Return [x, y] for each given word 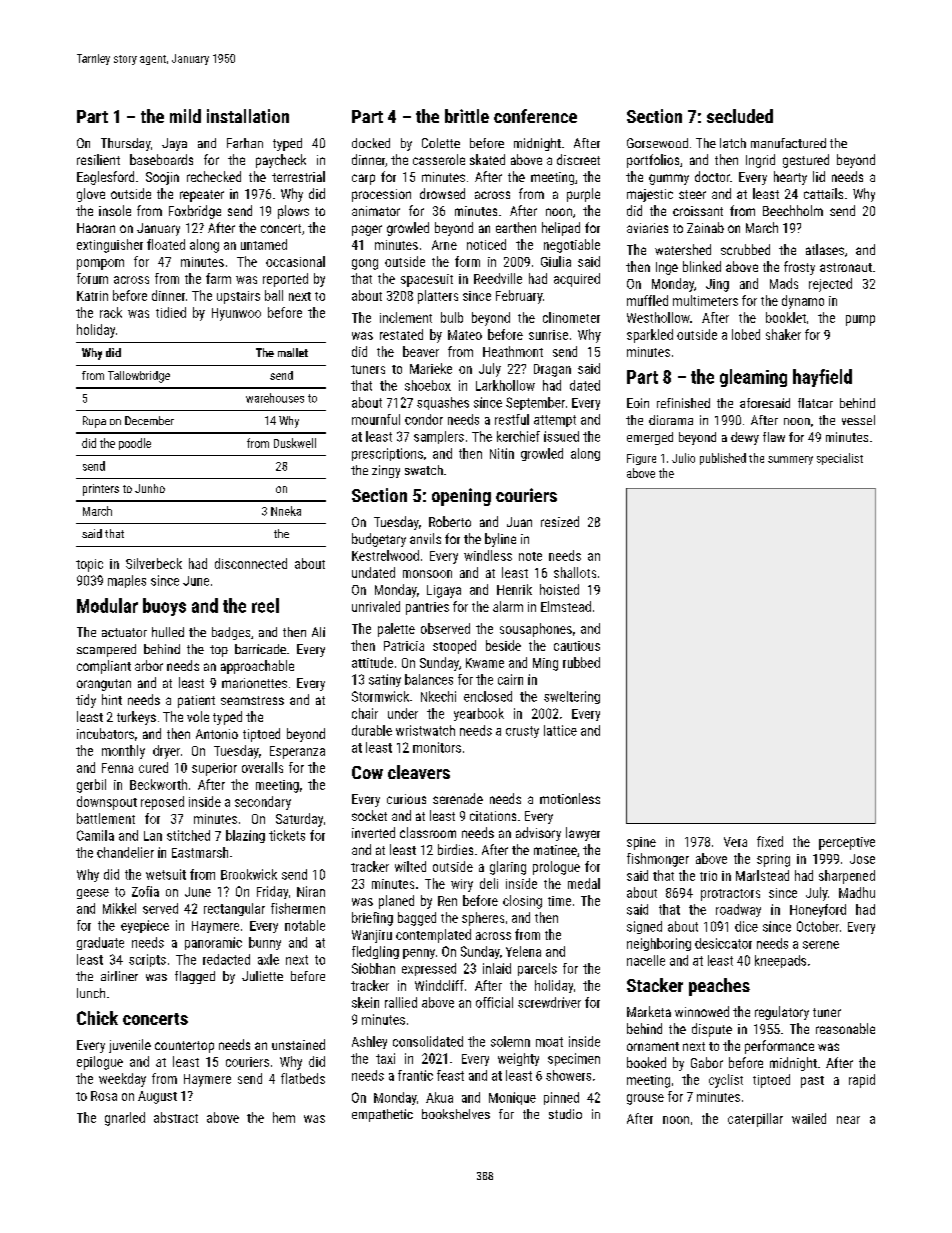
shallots [575, 572]
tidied [171, 312]
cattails [823, 193]
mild [185, 116]
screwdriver [549, 1002]
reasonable [845, 1028]
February [519, 297]
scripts [147, 960]
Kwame [485, 663]
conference [535, 116]
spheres [483, 919]
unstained [298, 1044]
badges [231, 633]
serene [821, 945]
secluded [740, 116]
